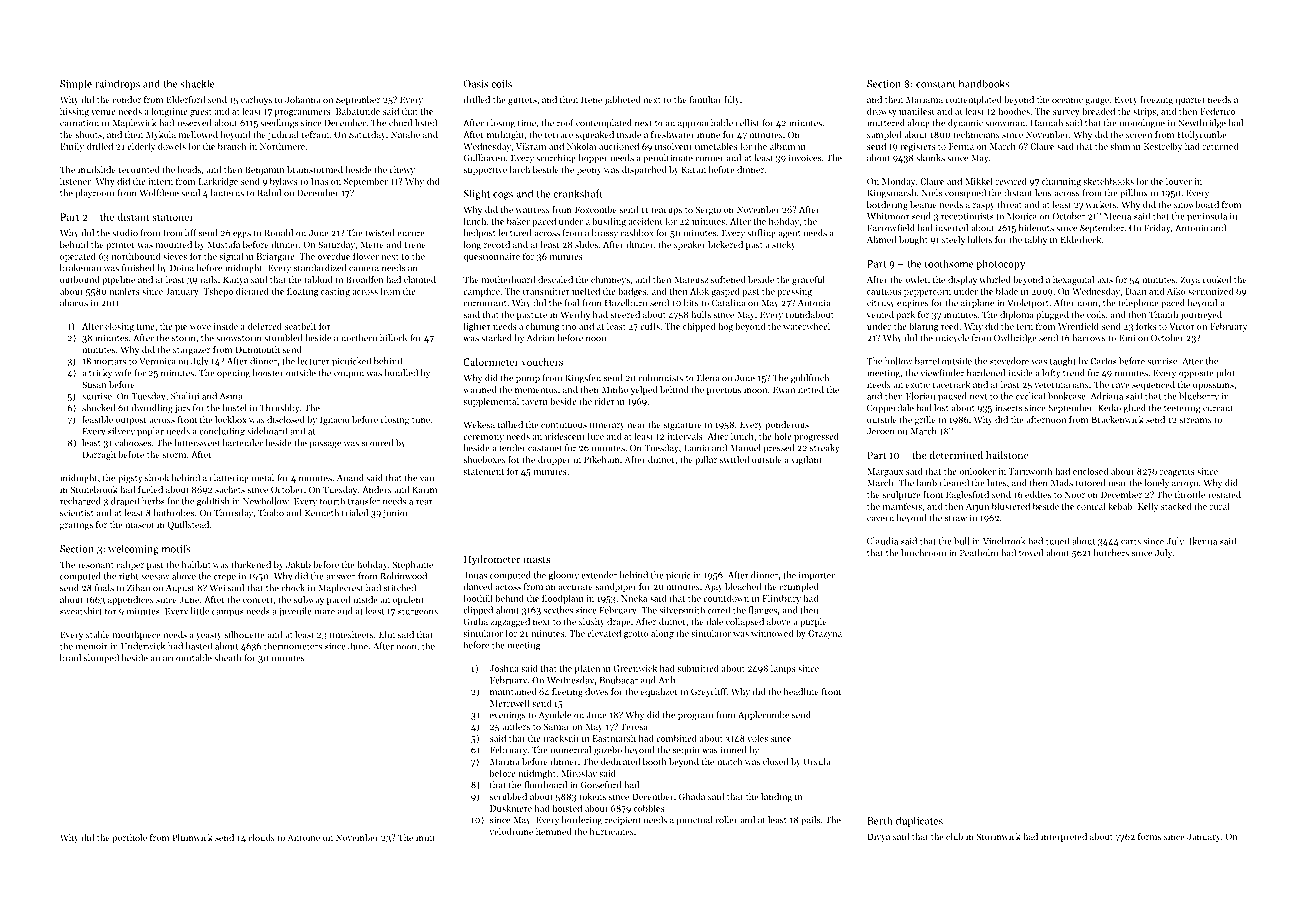 The image size is (1308, 924). I want to click on sandpiper, so click(615, 587).
